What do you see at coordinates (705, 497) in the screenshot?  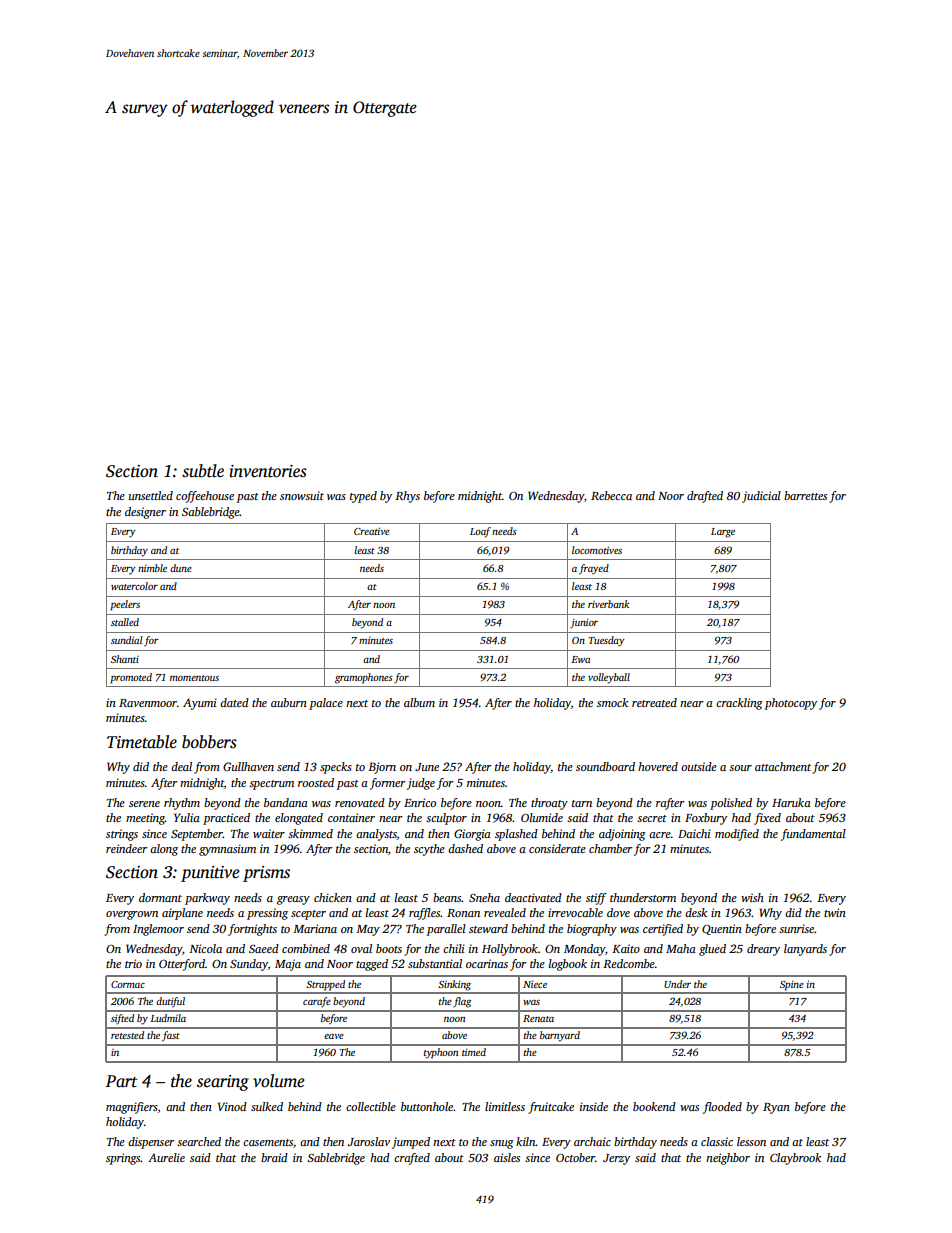 I see `drafted` at bounding box center [705, 497].
